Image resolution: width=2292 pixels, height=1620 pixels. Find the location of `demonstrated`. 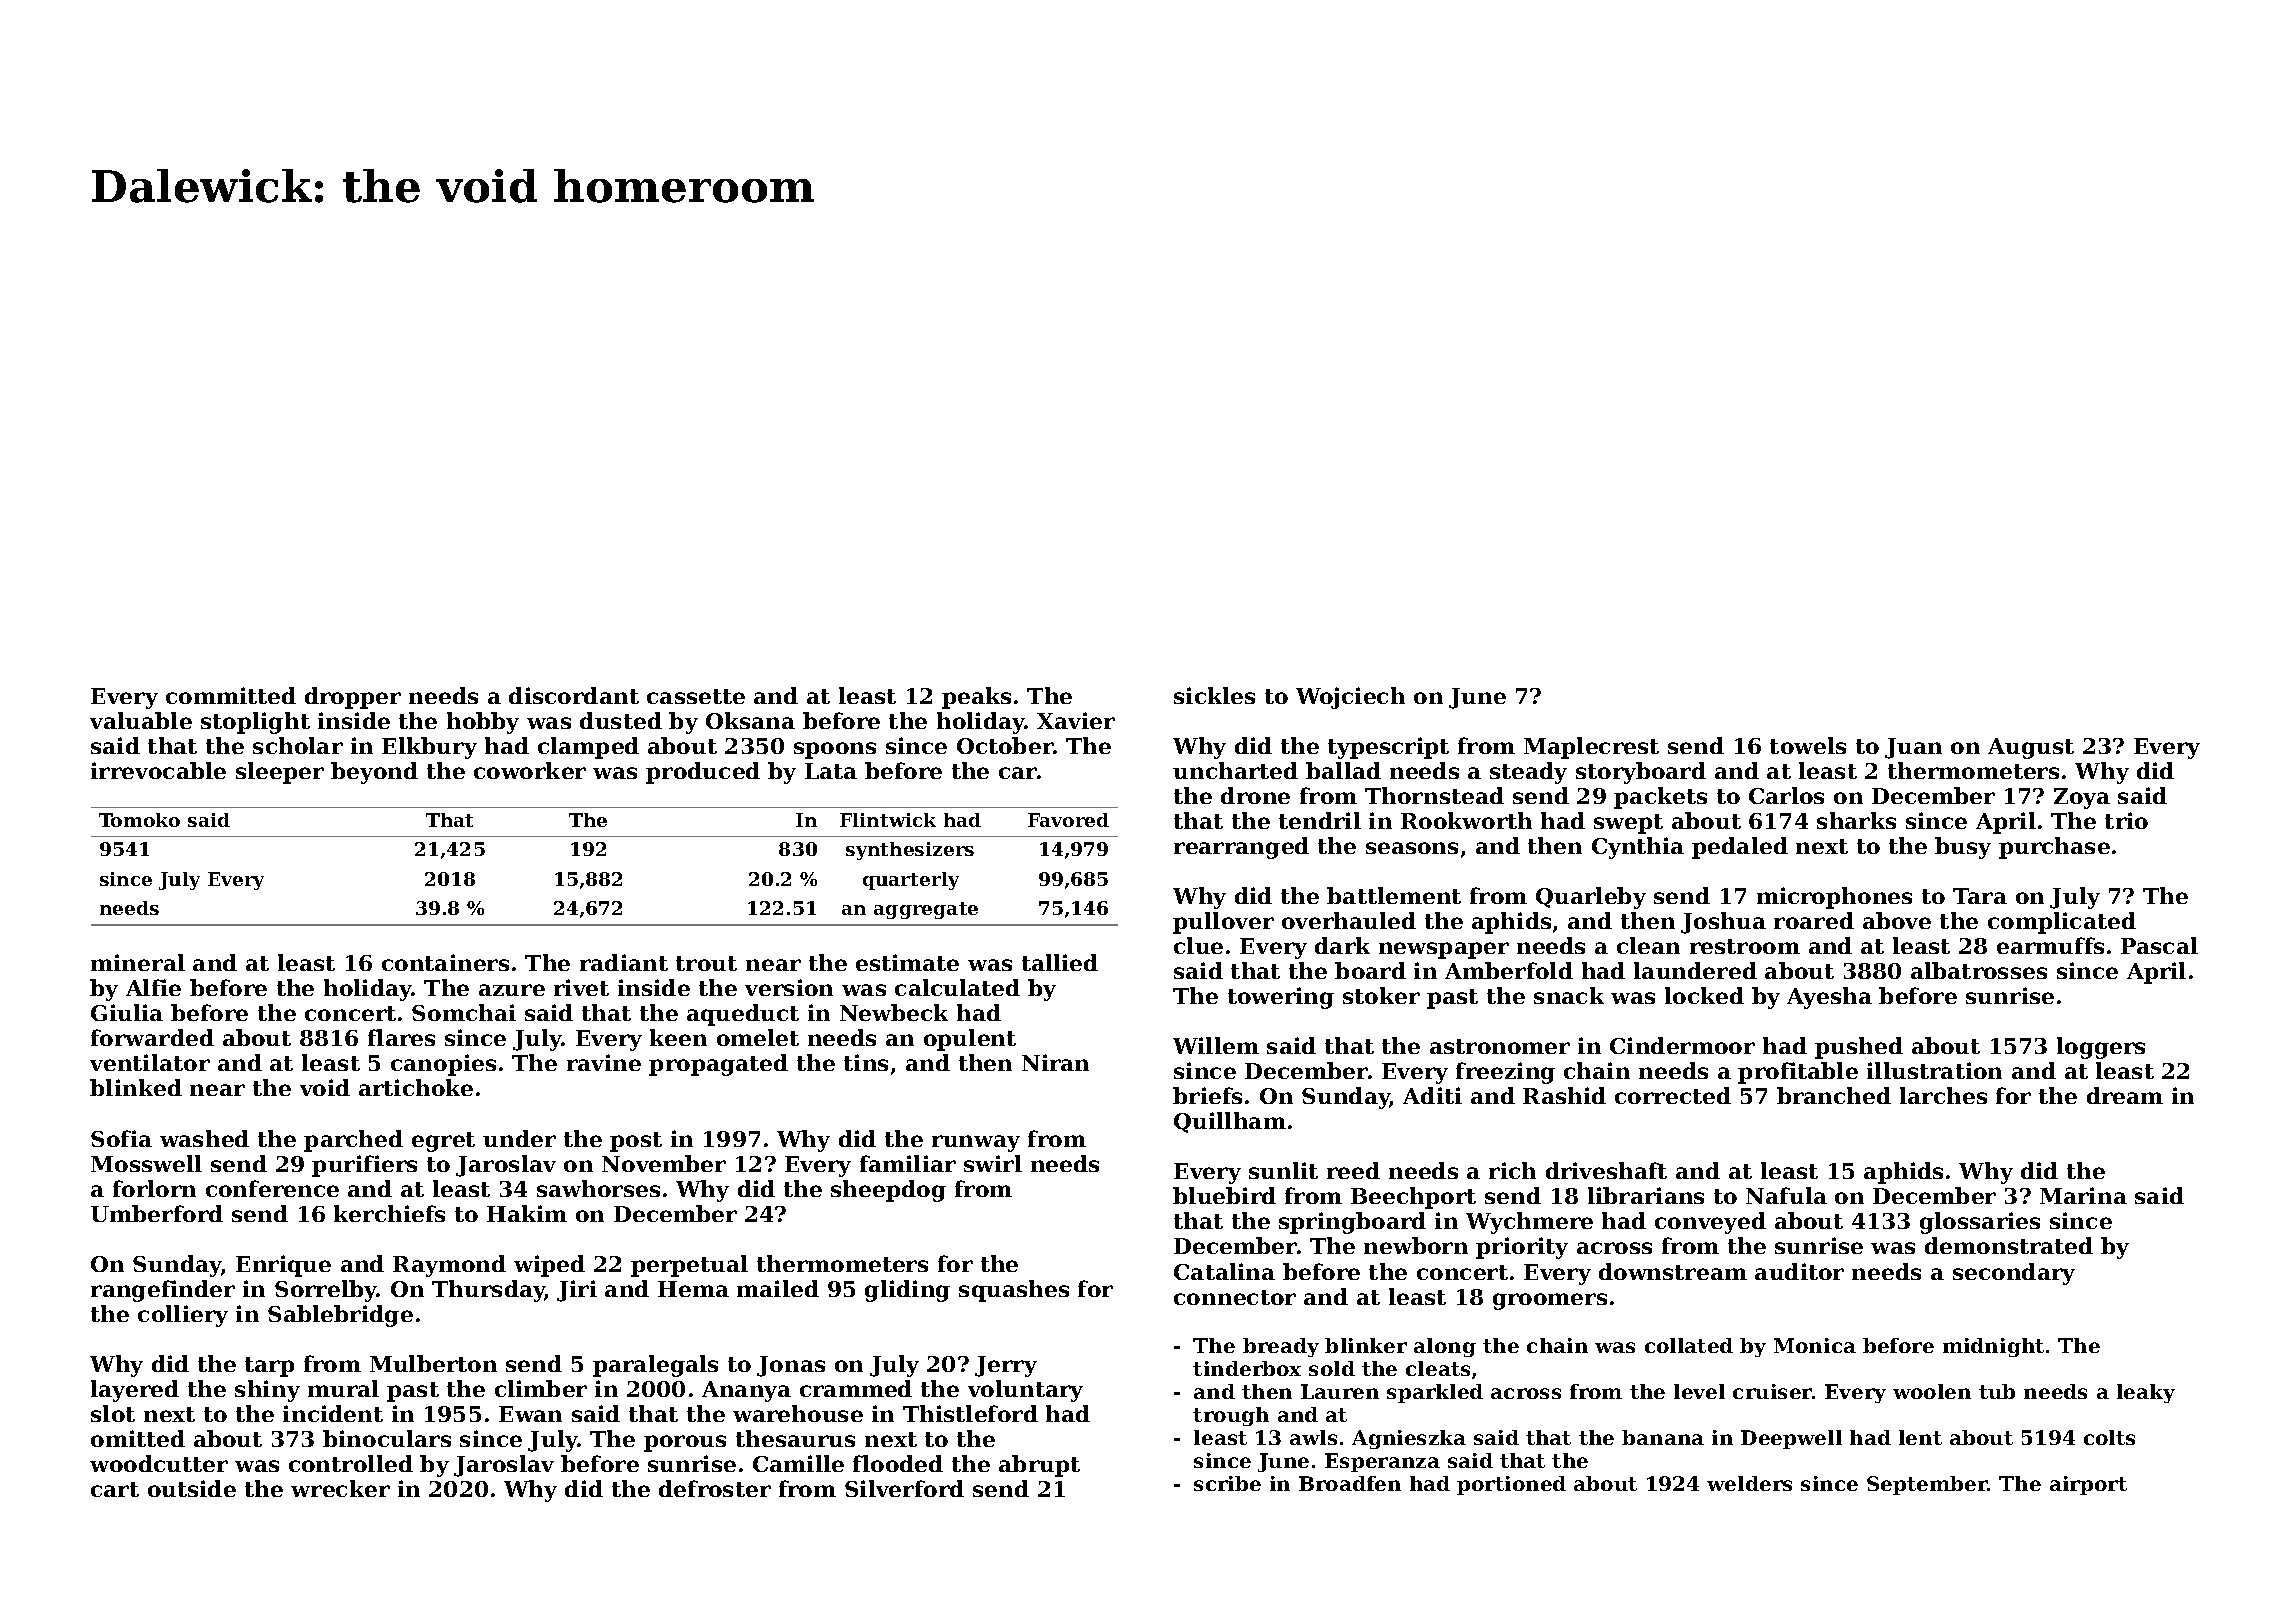

demonstrated is located at coordinates (2009, 1245).
